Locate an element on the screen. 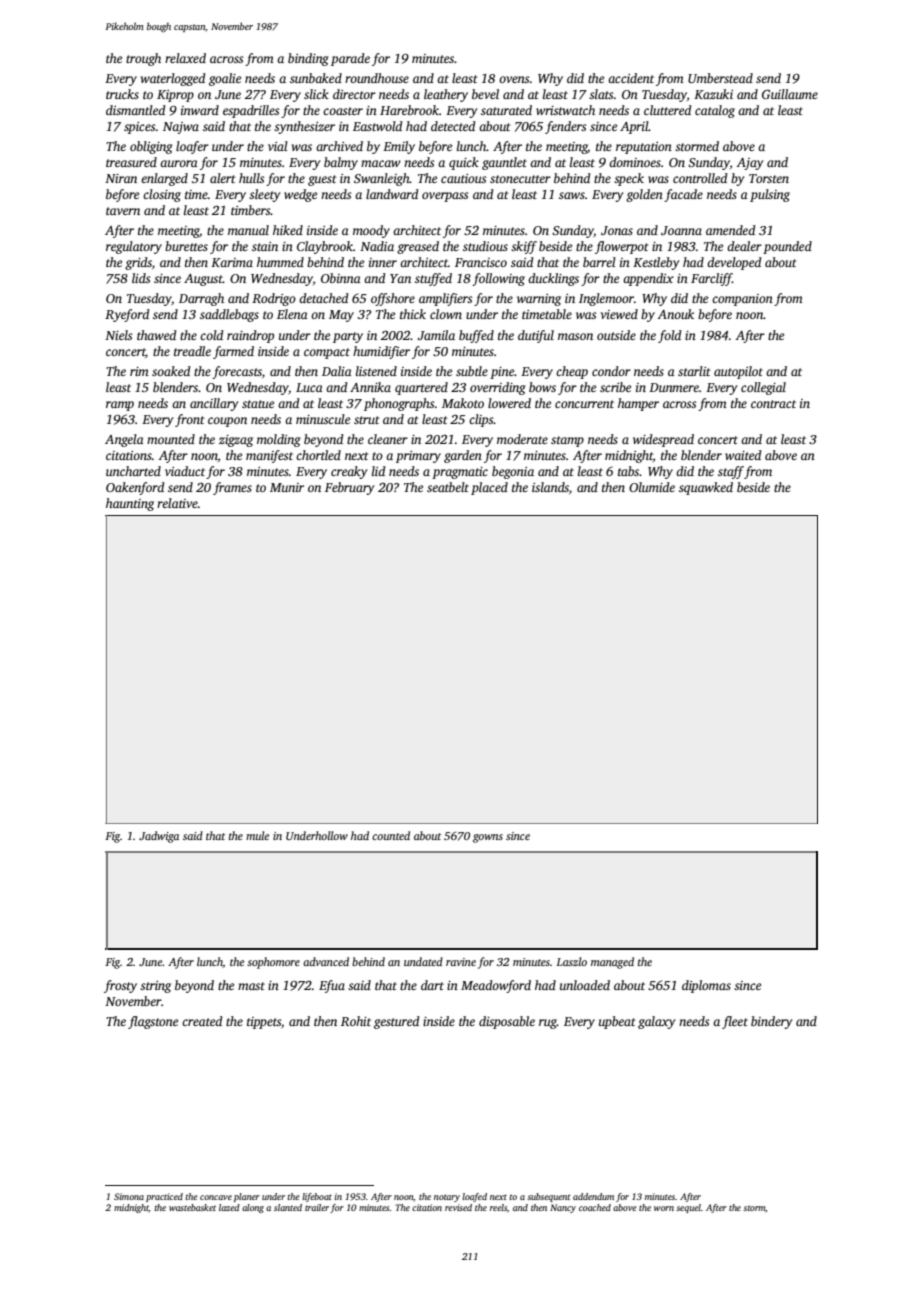  bindery is located at coordinates (771, 1022).
